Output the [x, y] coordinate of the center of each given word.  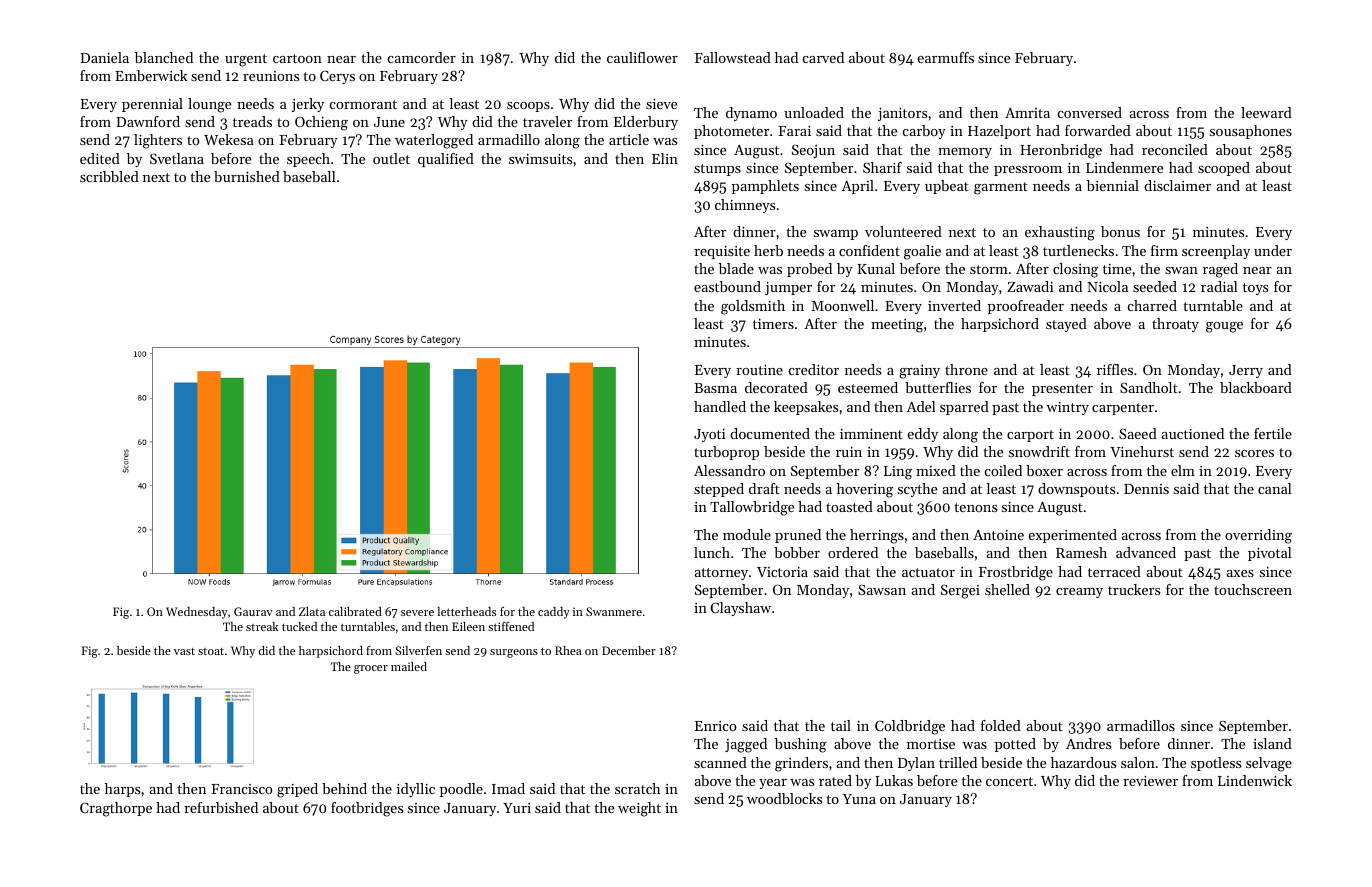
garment [1001, 188]
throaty [1175, 325]
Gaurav [253, 611]
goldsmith [753, 307]
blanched [164, 57]
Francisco [242, 789]
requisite [722, 252]
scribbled [109, 176]
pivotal [1270, 554]
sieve [661, 104]
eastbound [727, 286]
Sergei [960, 591]
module [747, 534]
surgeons [514, 653]
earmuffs [946, 57]
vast [184, 651]
